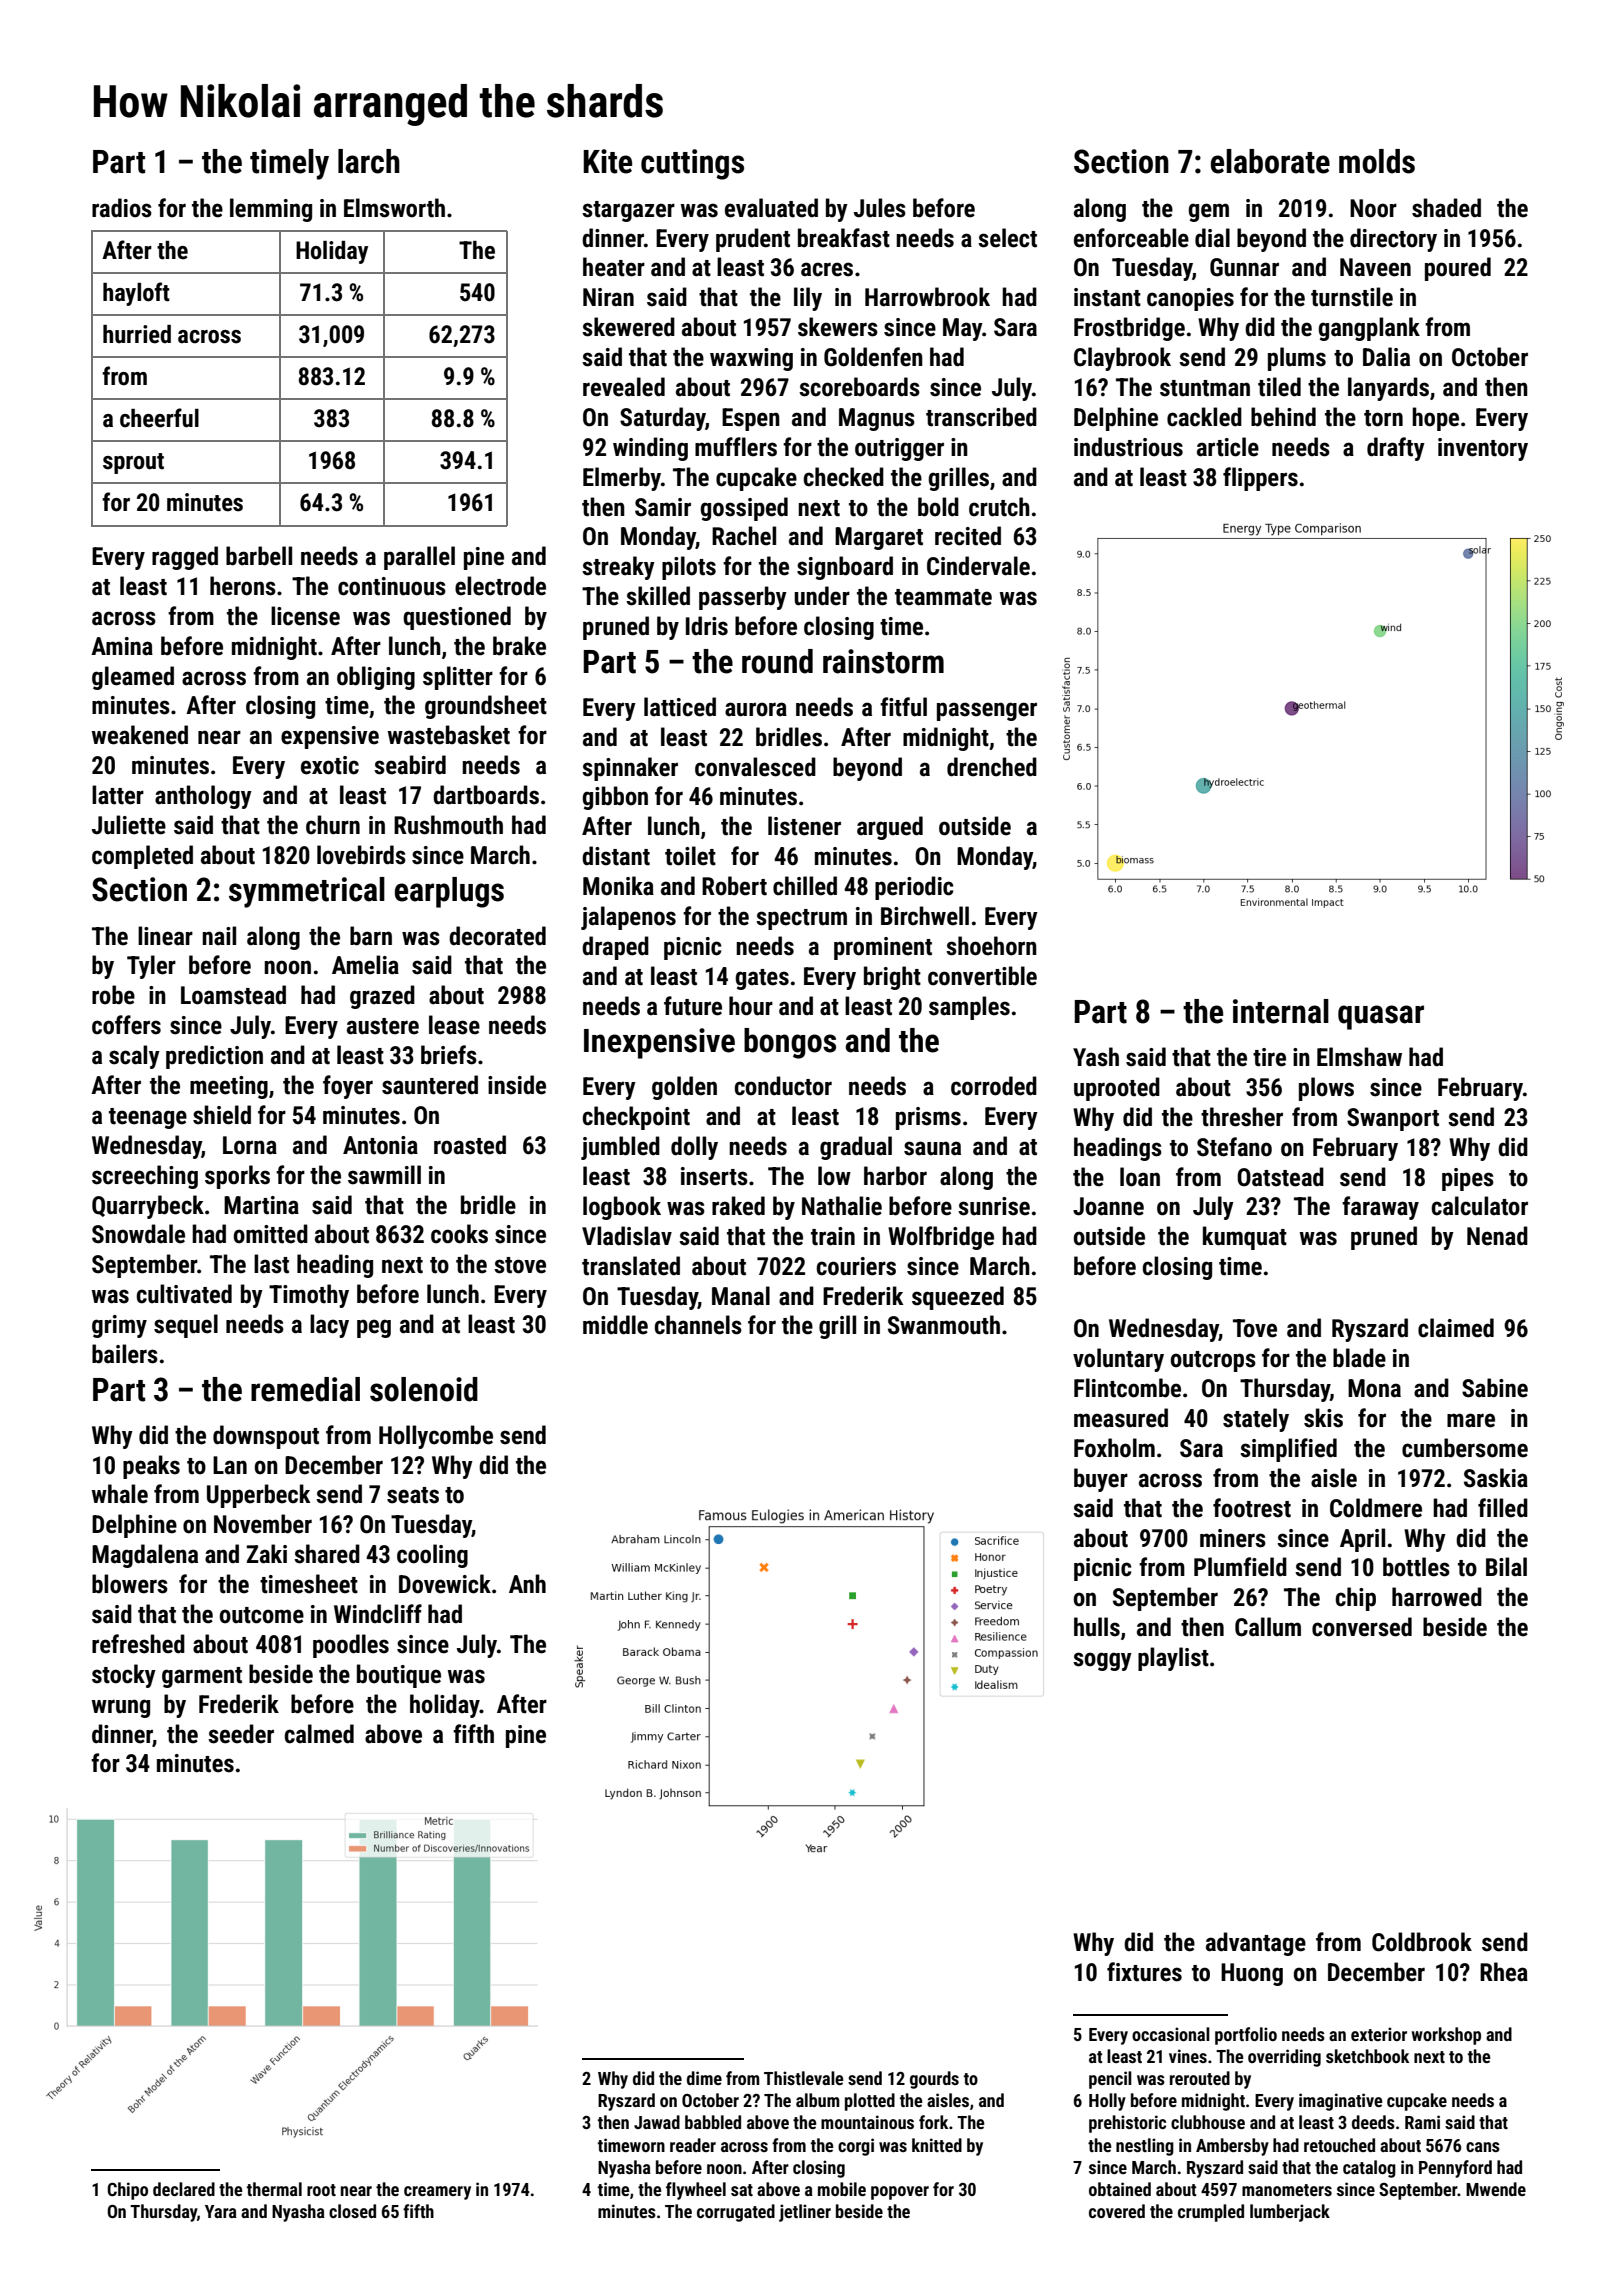 The height and width of the page is (2292, 1620). I want to click on conversed, so click(1362, 1627).
